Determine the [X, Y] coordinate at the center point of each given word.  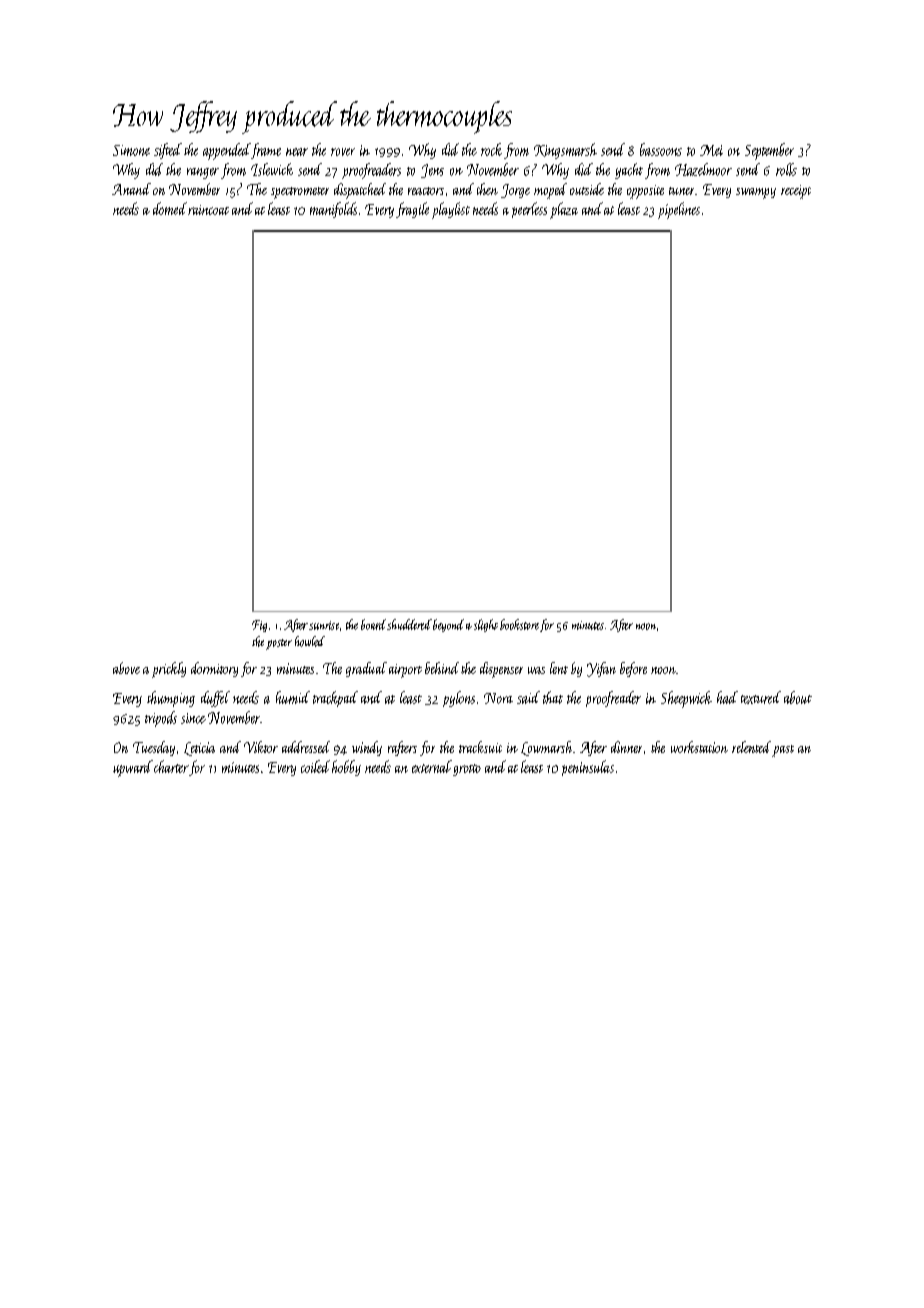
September [769, 151]
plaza [564, 210]
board [373, 624]
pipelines [679, 210]
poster [279, 644]
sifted [168, 151]
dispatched [360, 191]
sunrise [324, 625]
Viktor [261, 747]
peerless [529, 210]
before [633, 669]
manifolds [333, 210]
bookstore [519, 624]
